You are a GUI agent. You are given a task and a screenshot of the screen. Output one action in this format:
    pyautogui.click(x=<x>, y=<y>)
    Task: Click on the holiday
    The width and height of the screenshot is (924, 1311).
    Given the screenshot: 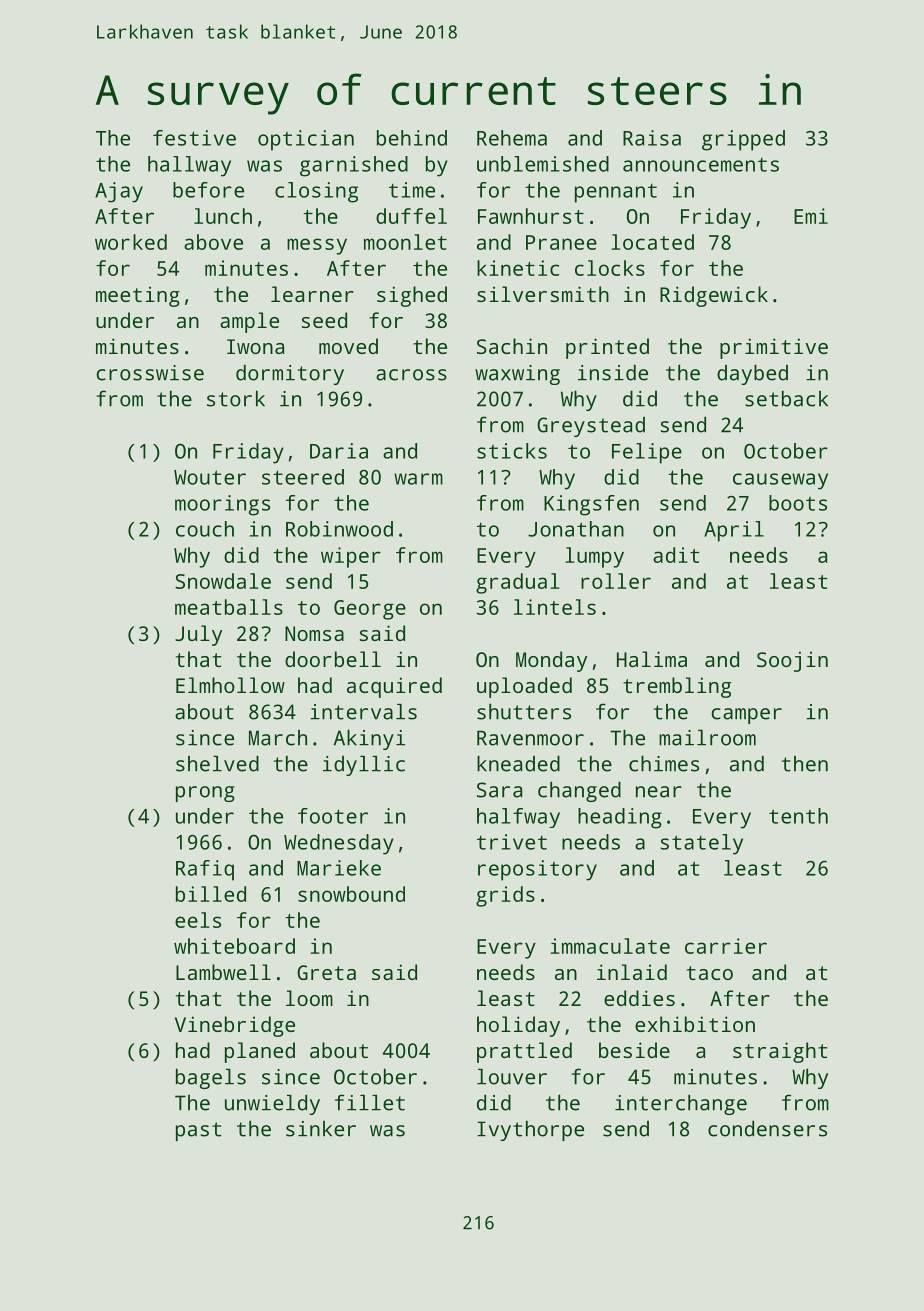 What is the action you would take?
    pyautogui.click(x=518, y=1026)
